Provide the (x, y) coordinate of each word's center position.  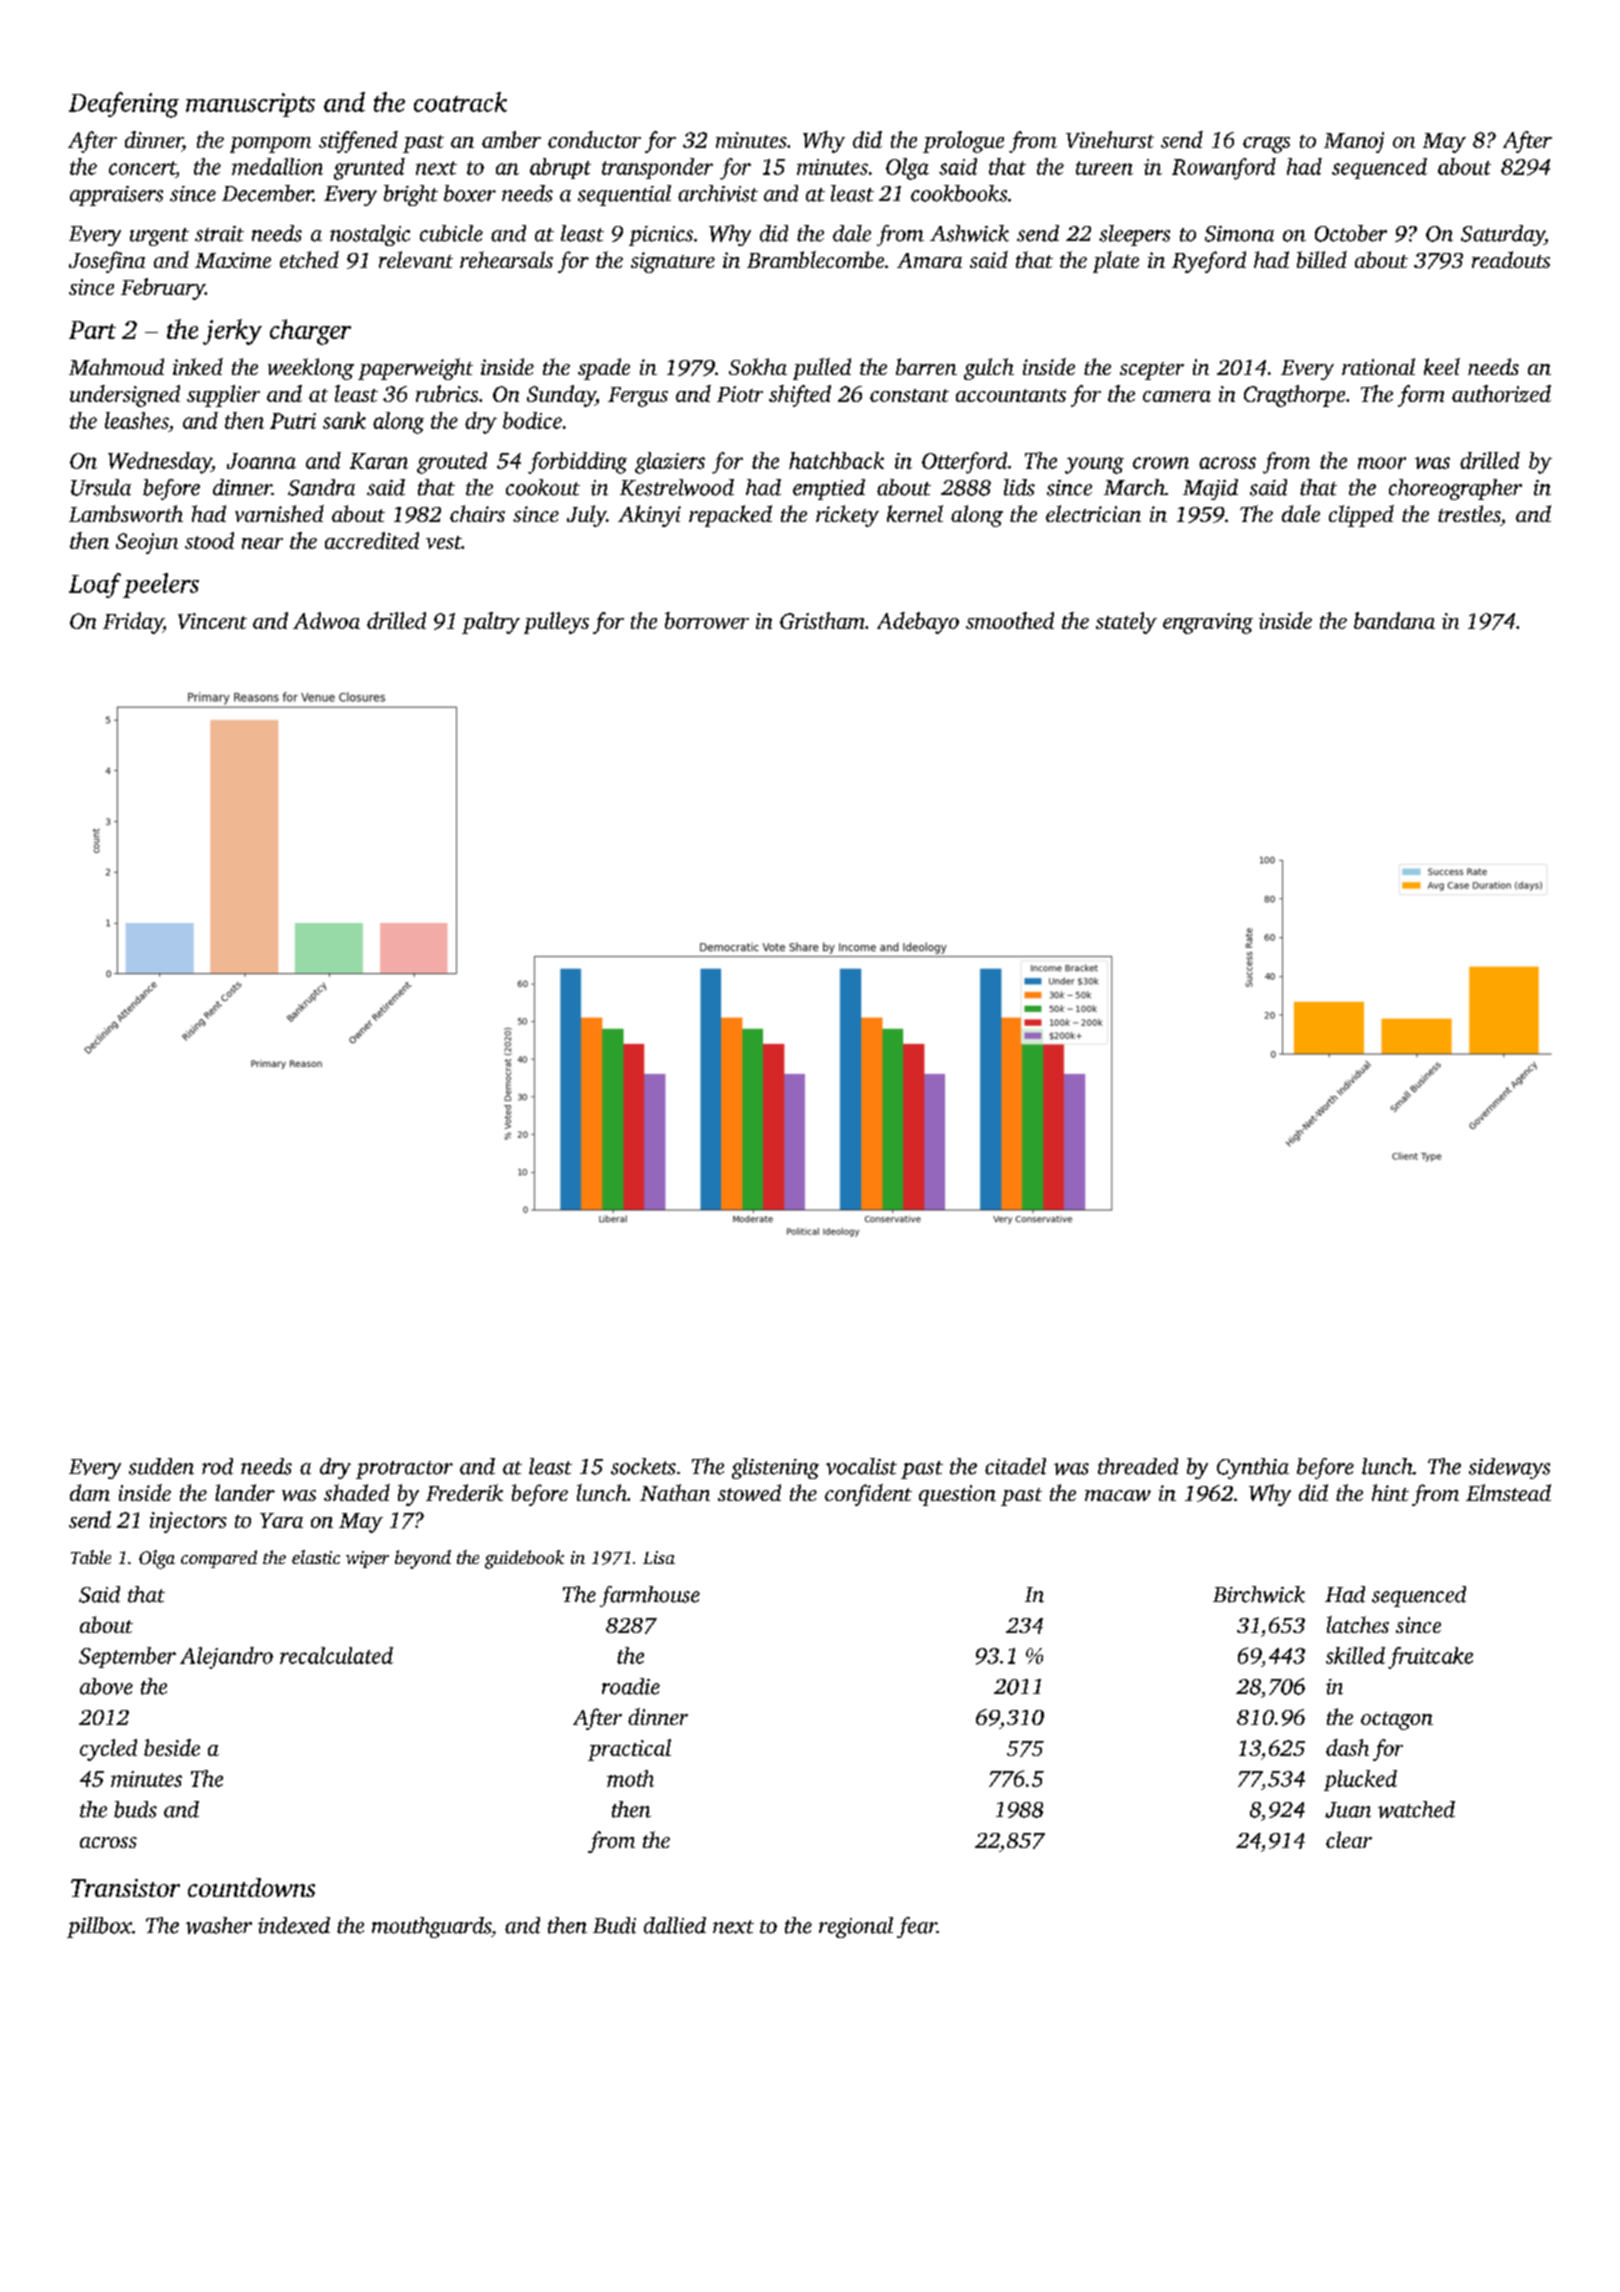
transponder (657, 168)
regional (856, 1927)
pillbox (99, 1927)
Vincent (212, 621)
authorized (1501, 393)
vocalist (861, 1466)
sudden (161, 1466)
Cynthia (1253, 1468)
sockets (643, 1466)
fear (917, 1927)
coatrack (460, 102)
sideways (1509, 1468)
